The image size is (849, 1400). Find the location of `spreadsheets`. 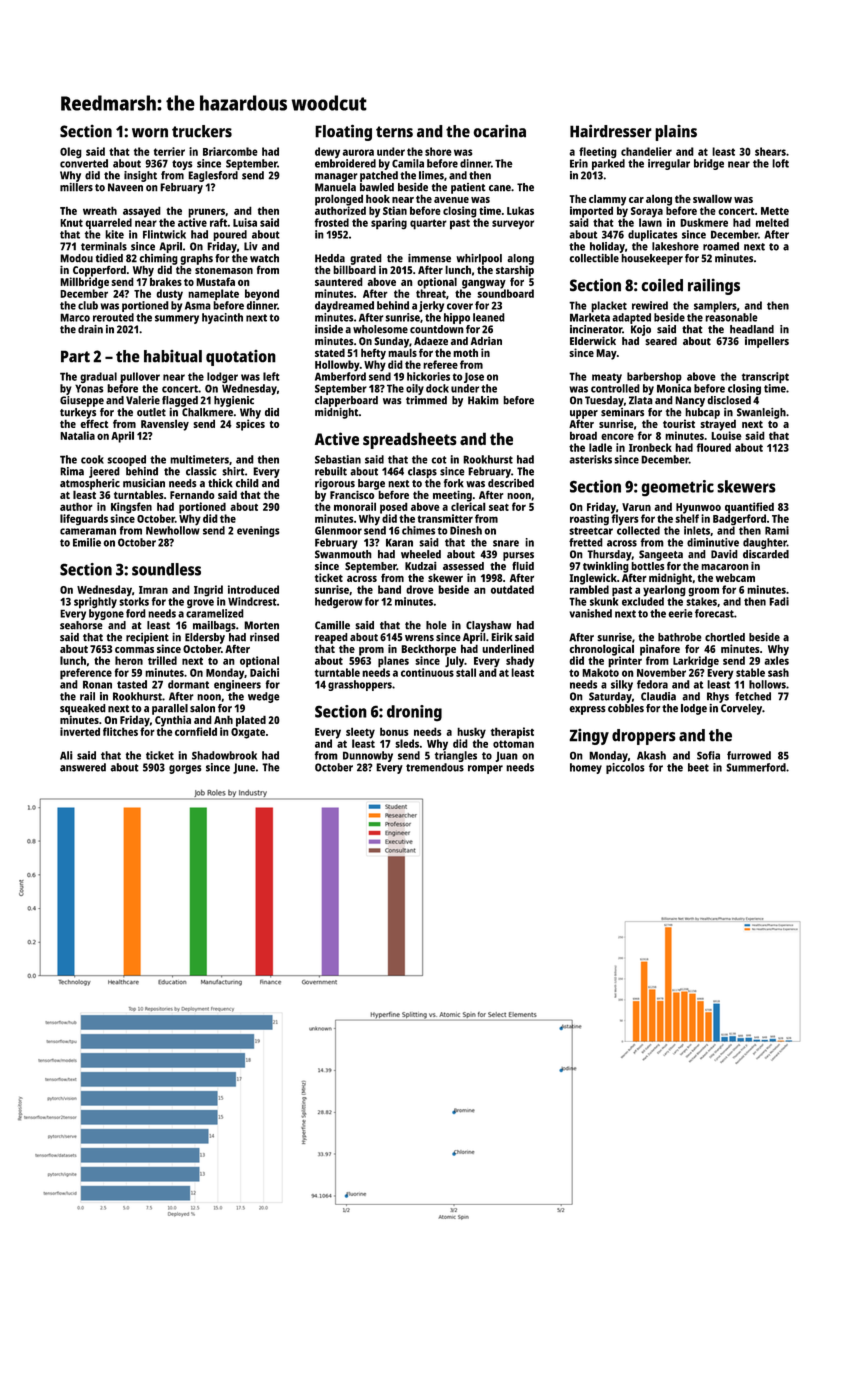

spreadsheets is located at coordinates (410, 440).
